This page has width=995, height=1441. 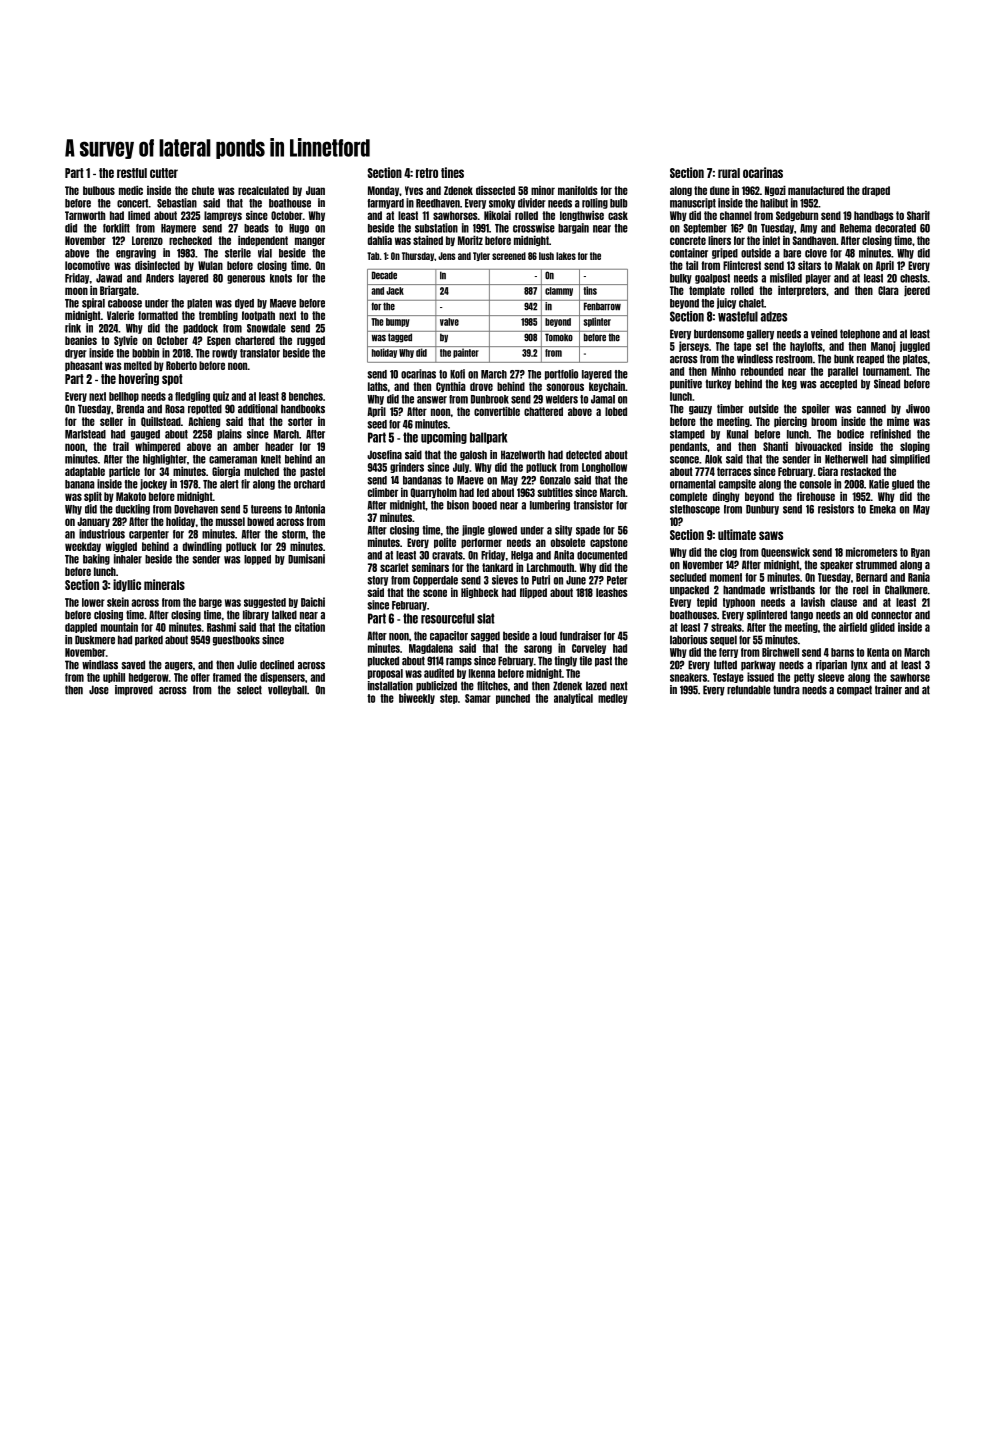 I want to click on Sandhaven, so click(x=814, y=240).
